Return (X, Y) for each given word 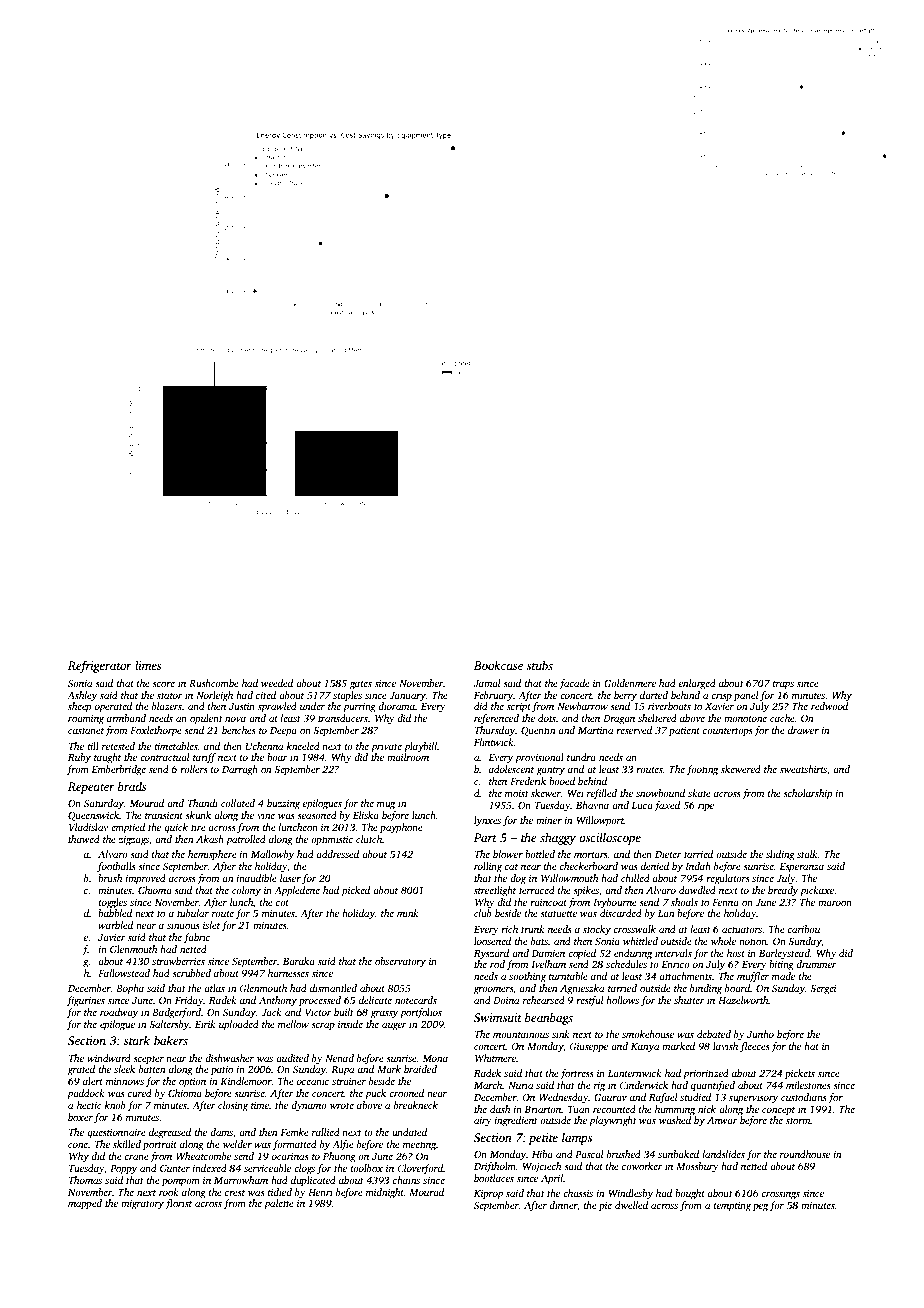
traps (783, 685)
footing (702, 770)
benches (239, 730)
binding (706, 989)
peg (760, 1208)
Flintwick (494, 742)
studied (695, 1097)
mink (408, 913)
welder (237, 1144)
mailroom (408, 757)
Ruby (79, 758)
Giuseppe (589, 1047)
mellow (293, 1024)
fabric (197, 938)
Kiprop (488, 1195)
